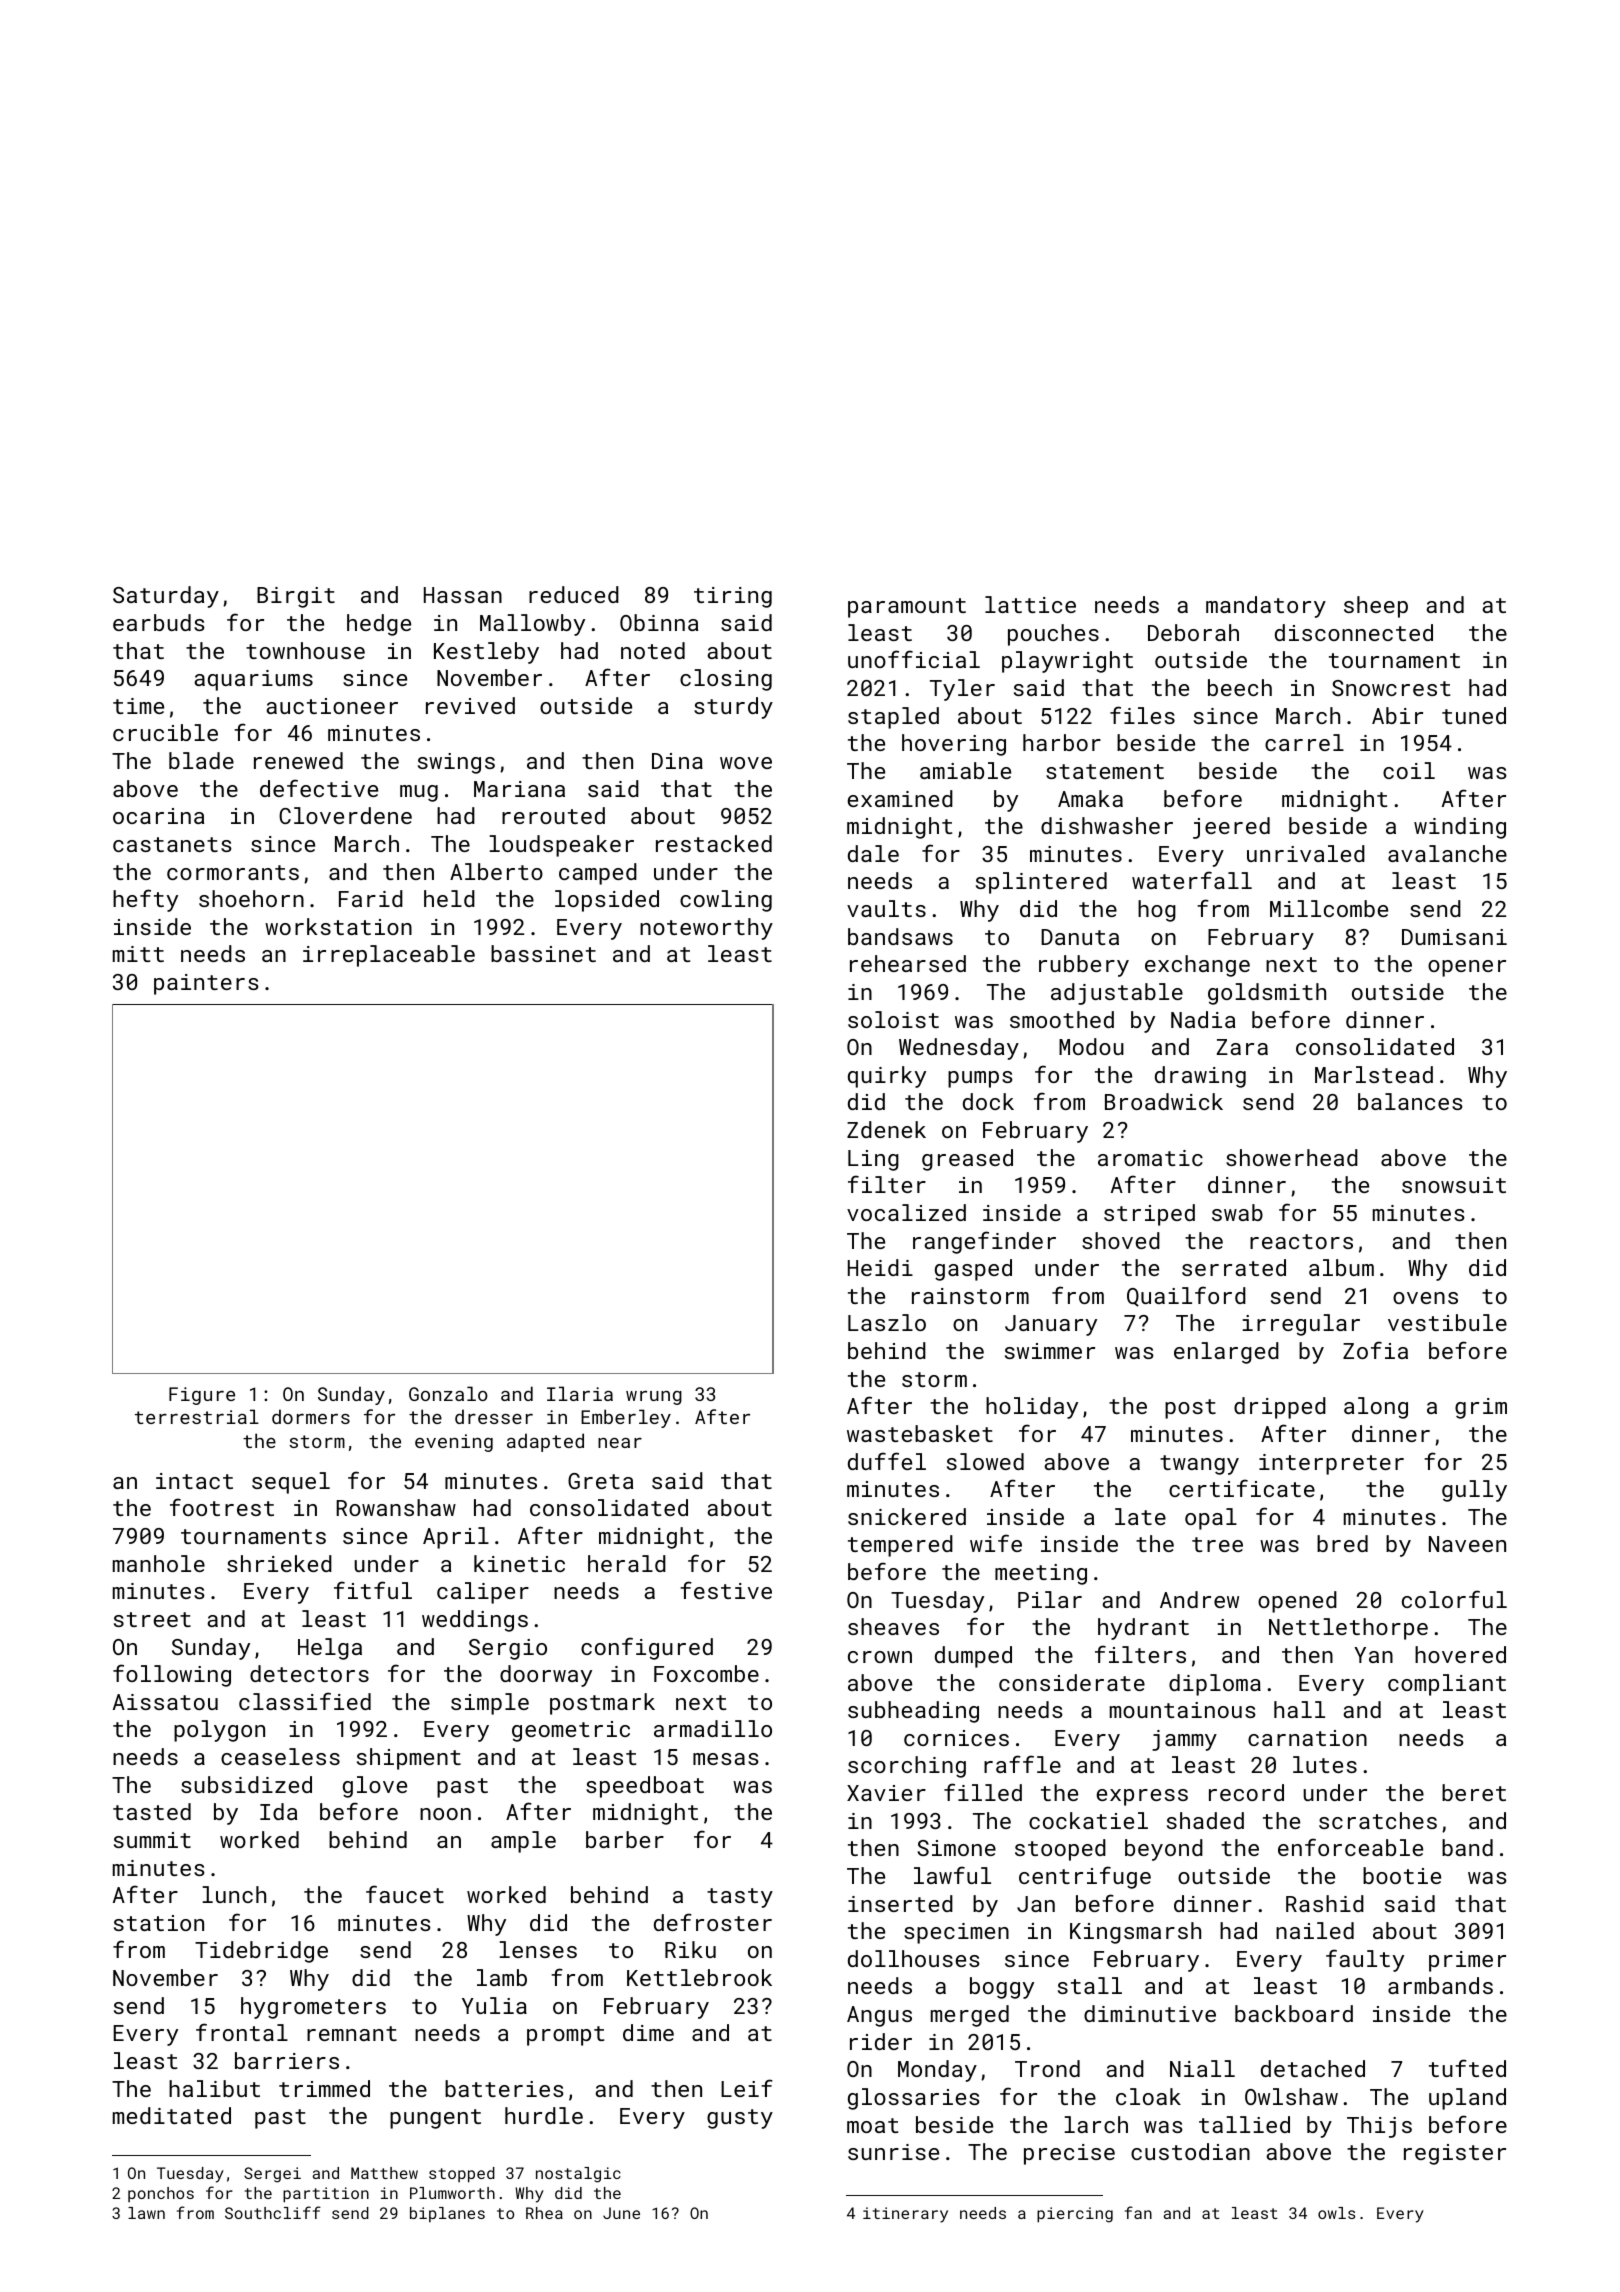 The height and width of the page is (2292, 1620). I want to click on dormers, so click(311, 1416).
